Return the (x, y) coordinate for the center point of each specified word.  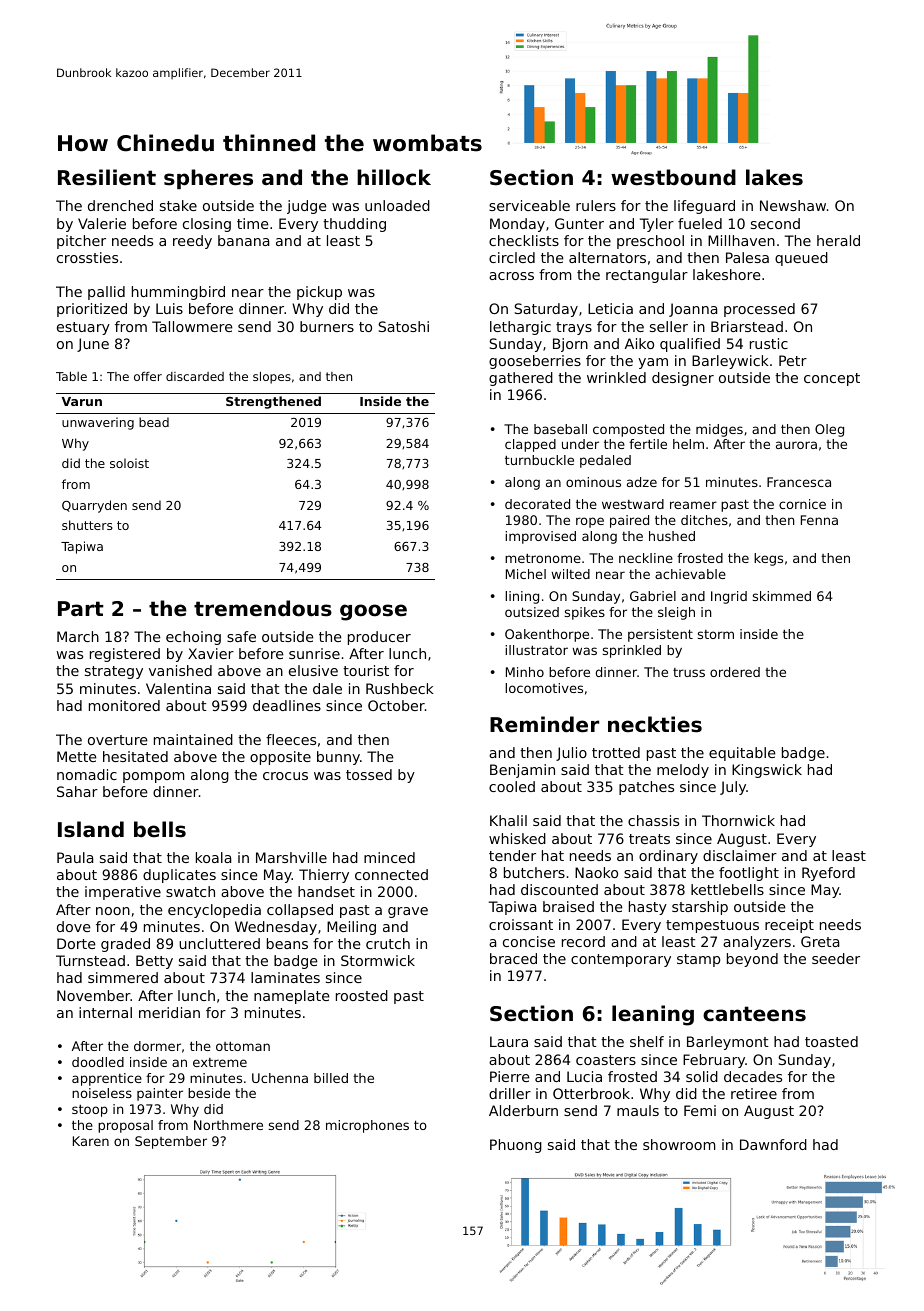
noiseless (102, 1093)
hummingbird (178, 293)
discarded (195, 376)
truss (689, 672)
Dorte (76, 943)
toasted (831, 1041)
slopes (272, 378)
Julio (571, 754)
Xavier (211, 653)
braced (513, 958)
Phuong (516, 1146)
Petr (793, 360)
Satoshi (403, 326)
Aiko (639, 343)
